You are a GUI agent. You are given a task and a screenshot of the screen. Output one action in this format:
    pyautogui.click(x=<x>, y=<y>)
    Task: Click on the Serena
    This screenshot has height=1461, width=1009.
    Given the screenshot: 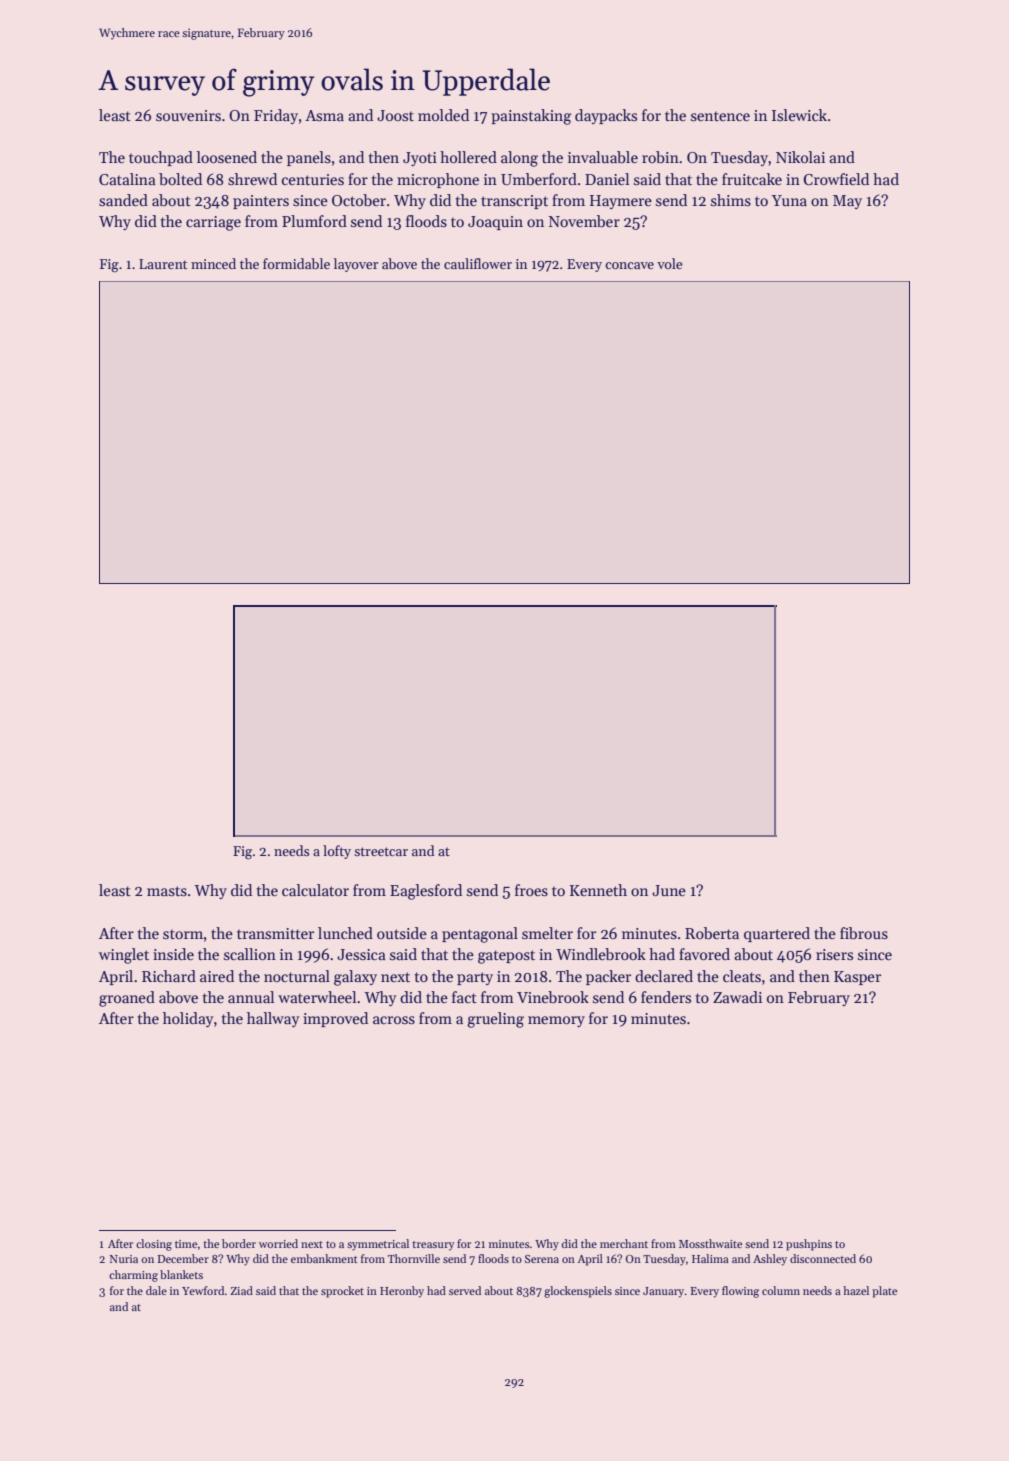 What is the action you would take?
    pyautogui.click(x=542, y=1259)
